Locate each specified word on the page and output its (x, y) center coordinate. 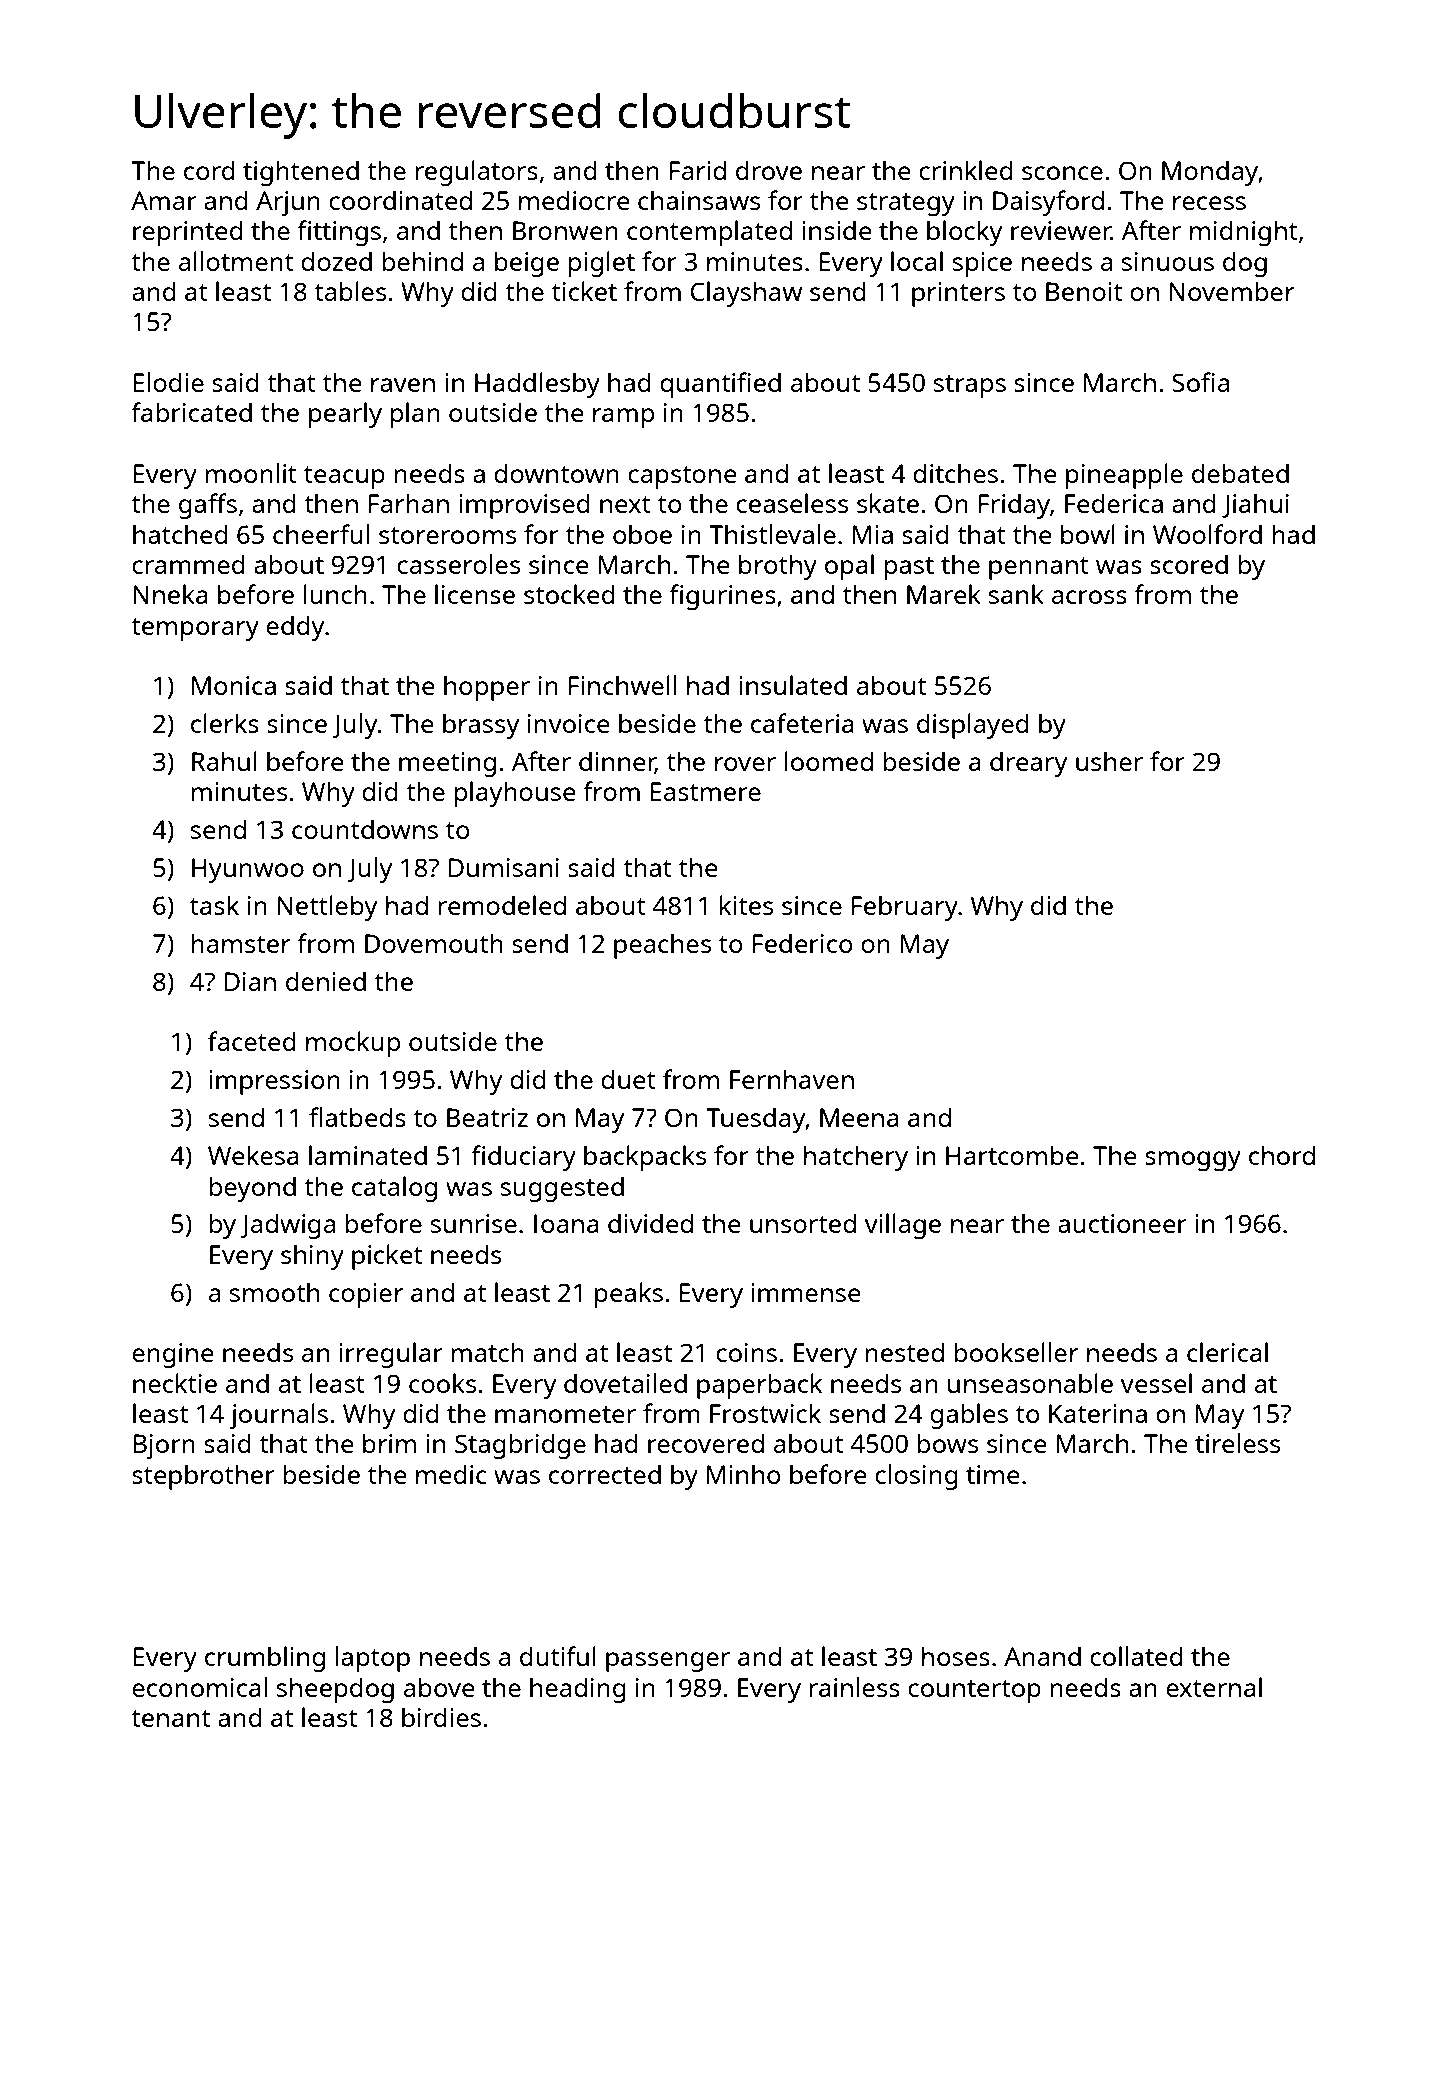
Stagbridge (520, 1446)
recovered (706, 1443)
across (1089, 597)
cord (209, 170)
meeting (447, 764)
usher (1109, 761)
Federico (802, 943)
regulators (477, 173)
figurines (722, 597)
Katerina (1098, 1413)
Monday (1210, 173)
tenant (170, 1718)
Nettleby (327, 908)
